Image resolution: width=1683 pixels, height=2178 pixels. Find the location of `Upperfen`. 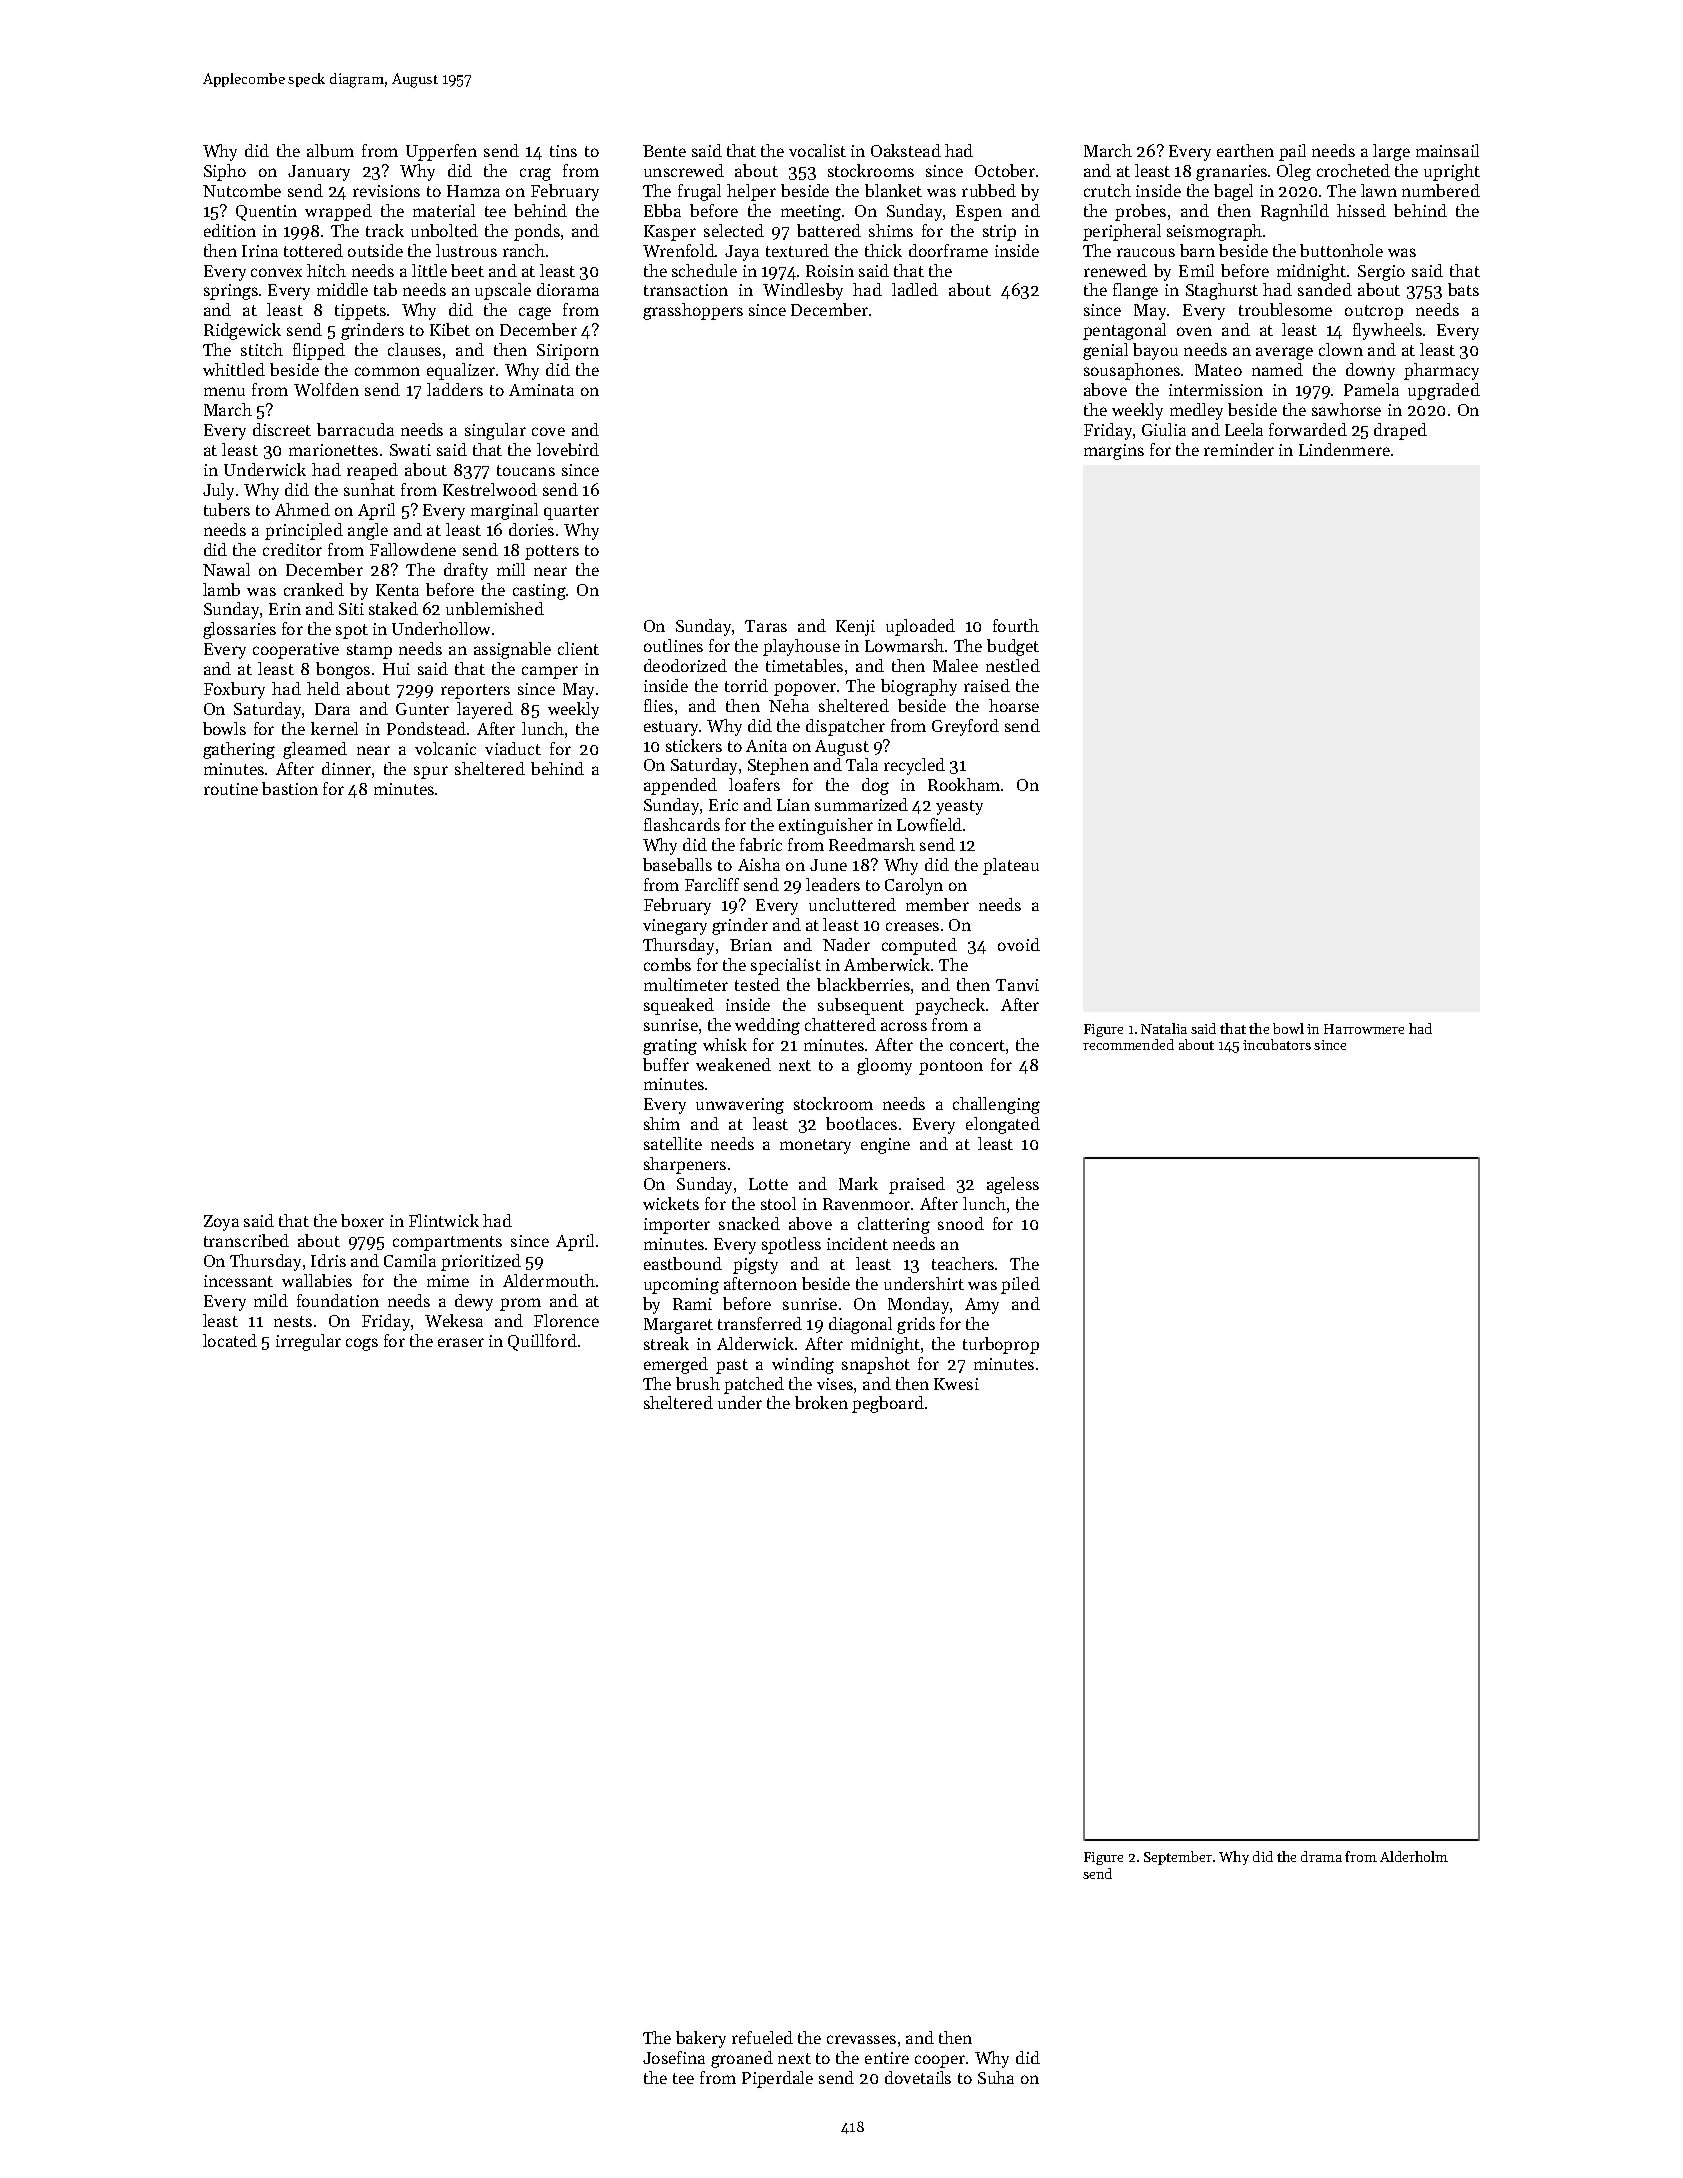

Upperfen is located at coordinates (441, 152).
